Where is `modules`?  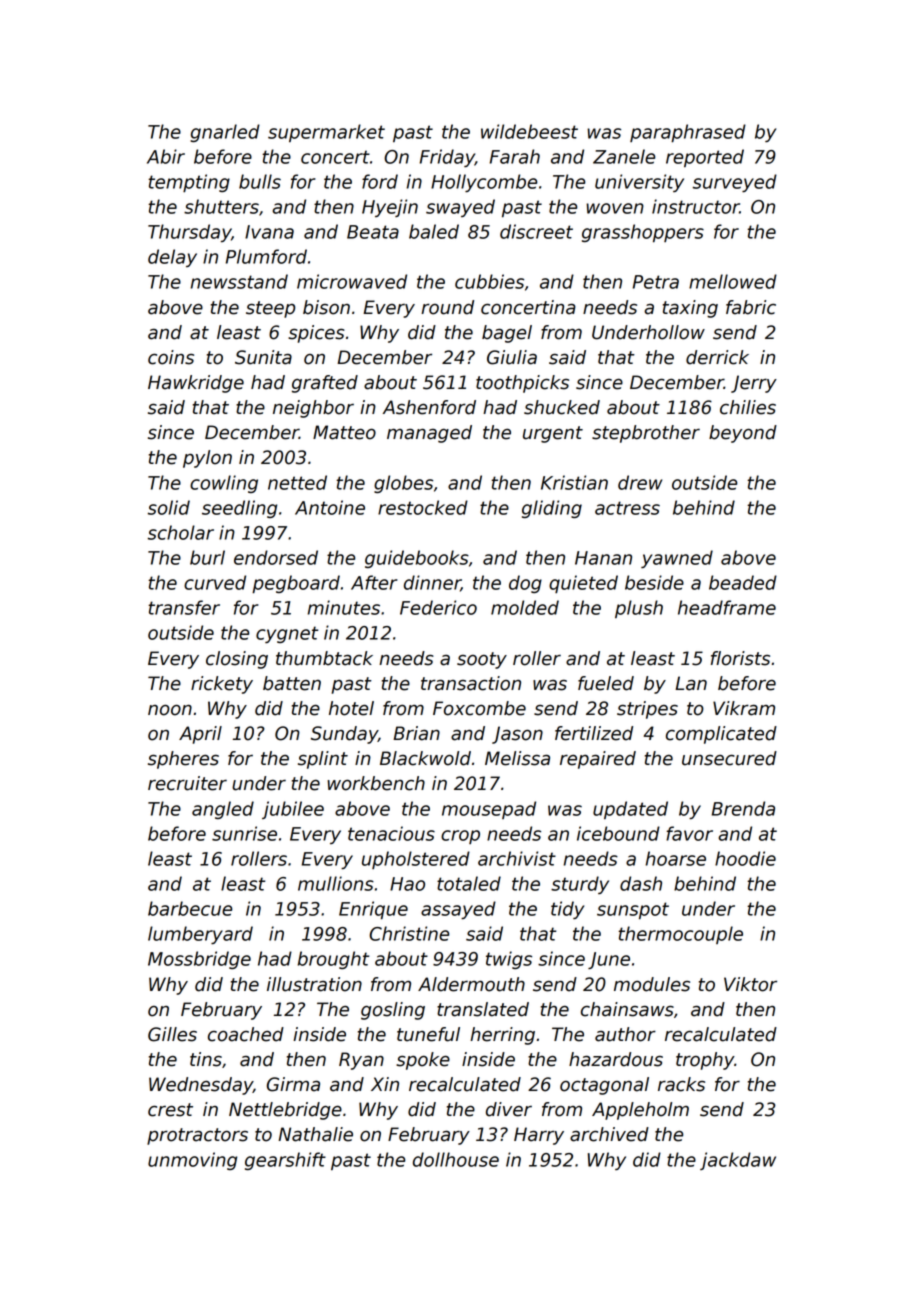 modules is located at coordinates (652, 984).
